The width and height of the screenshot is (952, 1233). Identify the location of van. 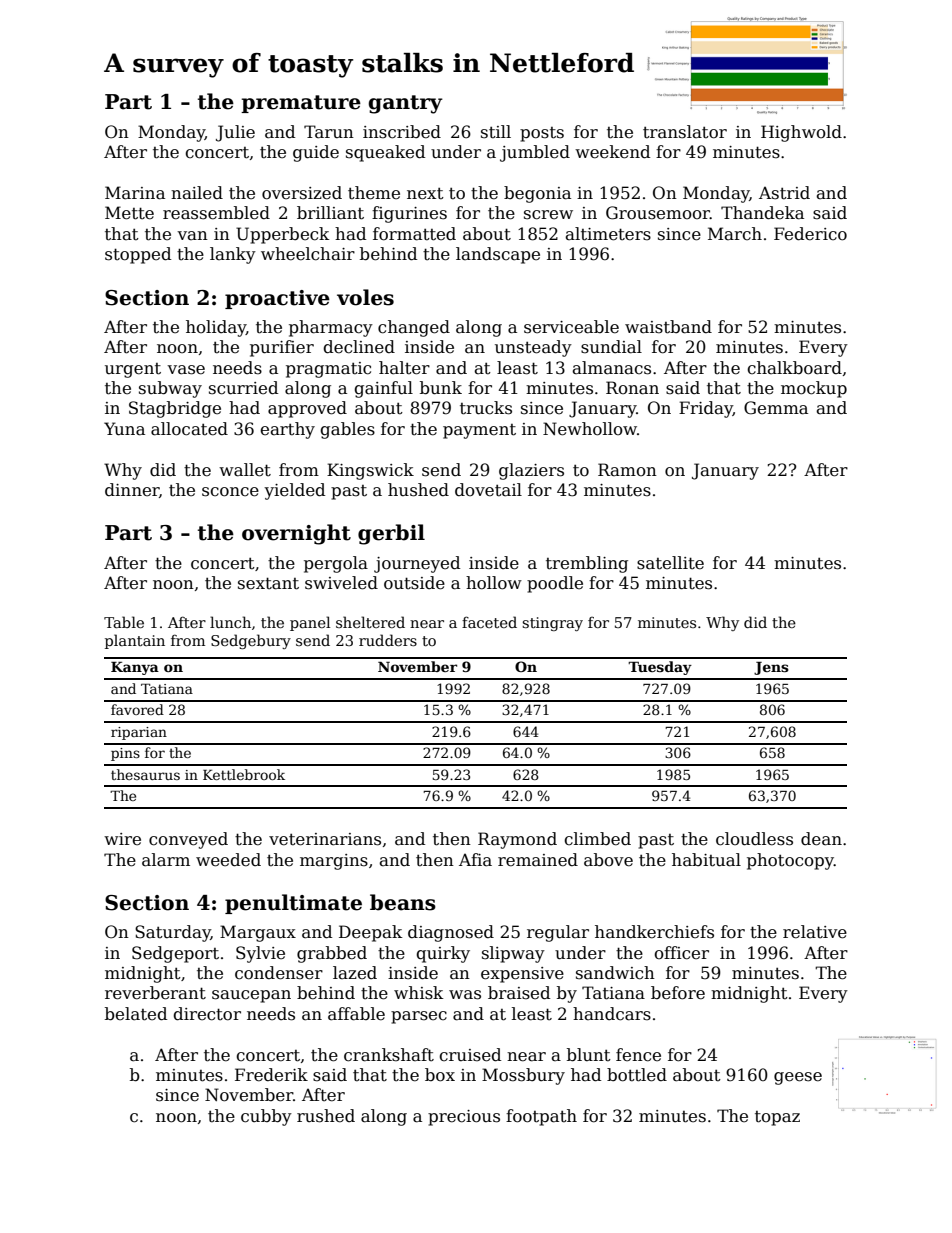
(192, 235).
